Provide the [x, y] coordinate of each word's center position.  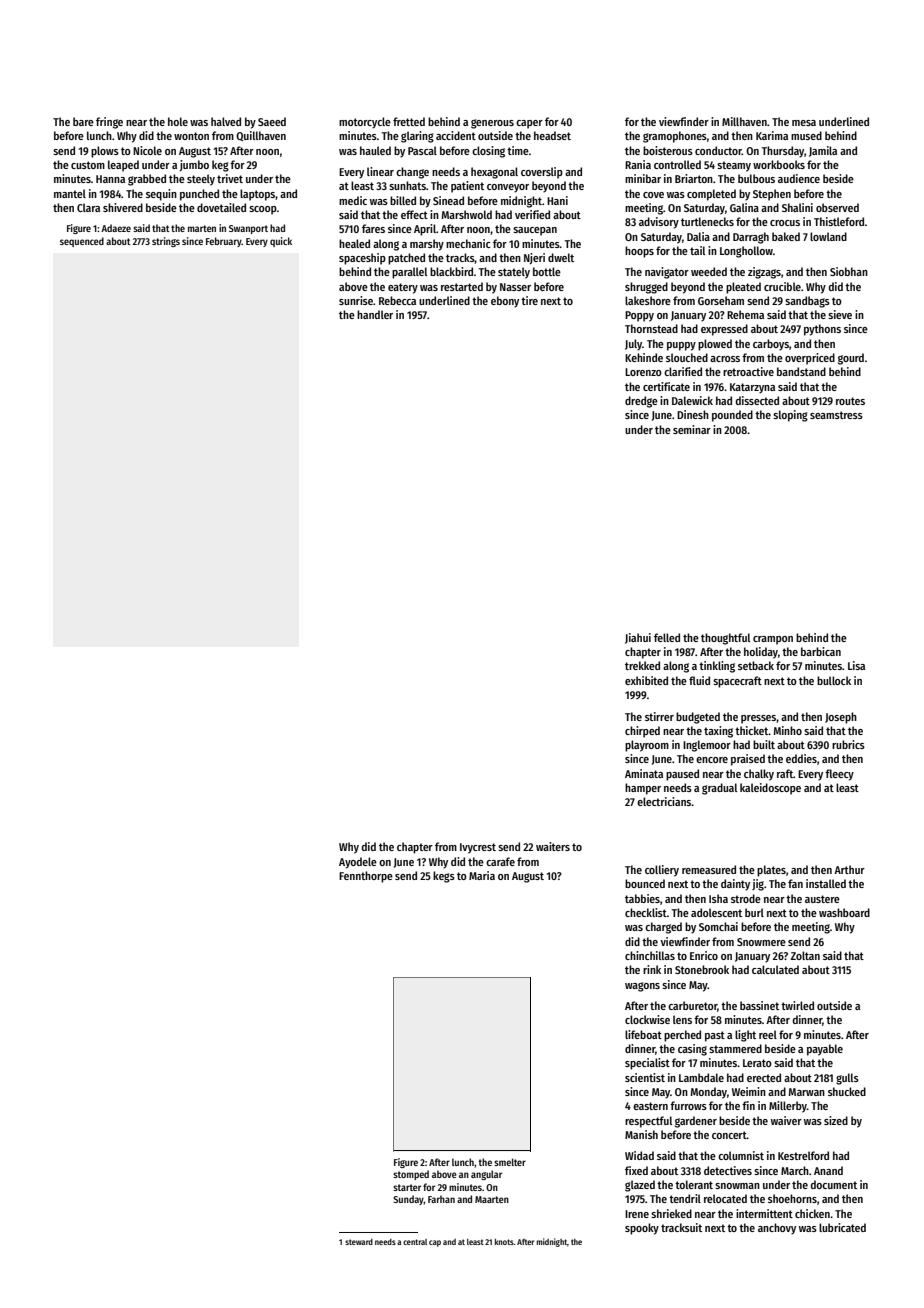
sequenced [82, 242]
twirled [797, 1005]
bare [83, 121]
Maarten [492, 1199]
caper [529, 124]
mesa [804, 123]
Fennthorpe [366, 877]
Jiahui [638, 638]
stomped [411, 1175]
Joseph [841, 718]
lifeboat [643, 1034]
